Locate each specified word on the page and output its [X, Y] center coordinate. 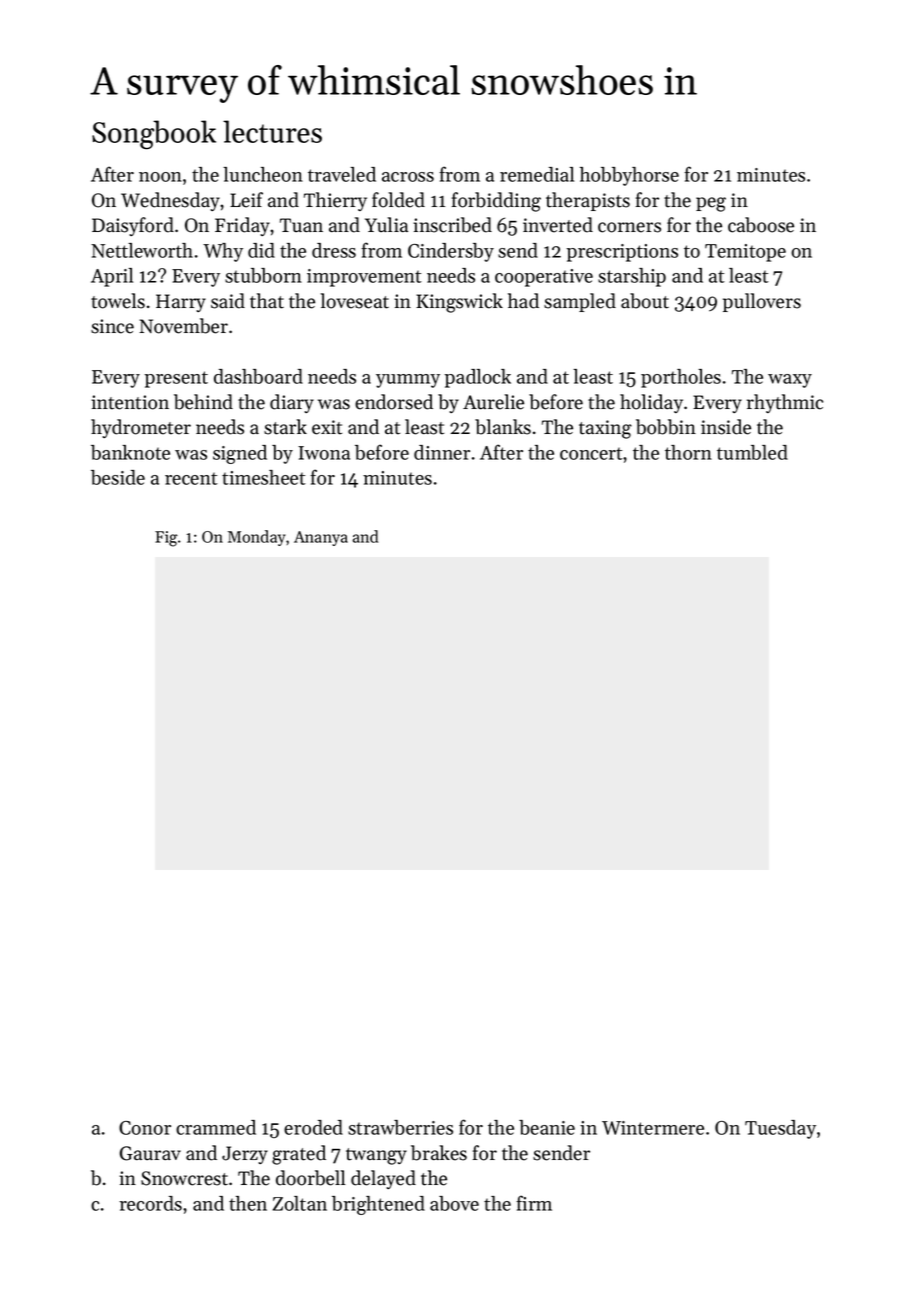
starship [632, 277]
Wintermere [653, 1128]
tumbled [752, 452]
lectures [272, 131]
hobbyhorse [629, 176]
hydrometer [141, 428]
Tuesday [780, 1129]
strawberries [400, 1127]
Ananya [321, 538]
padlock [478, 378]
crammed [216, 1127]
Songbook [154, 135]
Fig [166, 539]
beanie [547, 1127]
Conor [145, 1128]
